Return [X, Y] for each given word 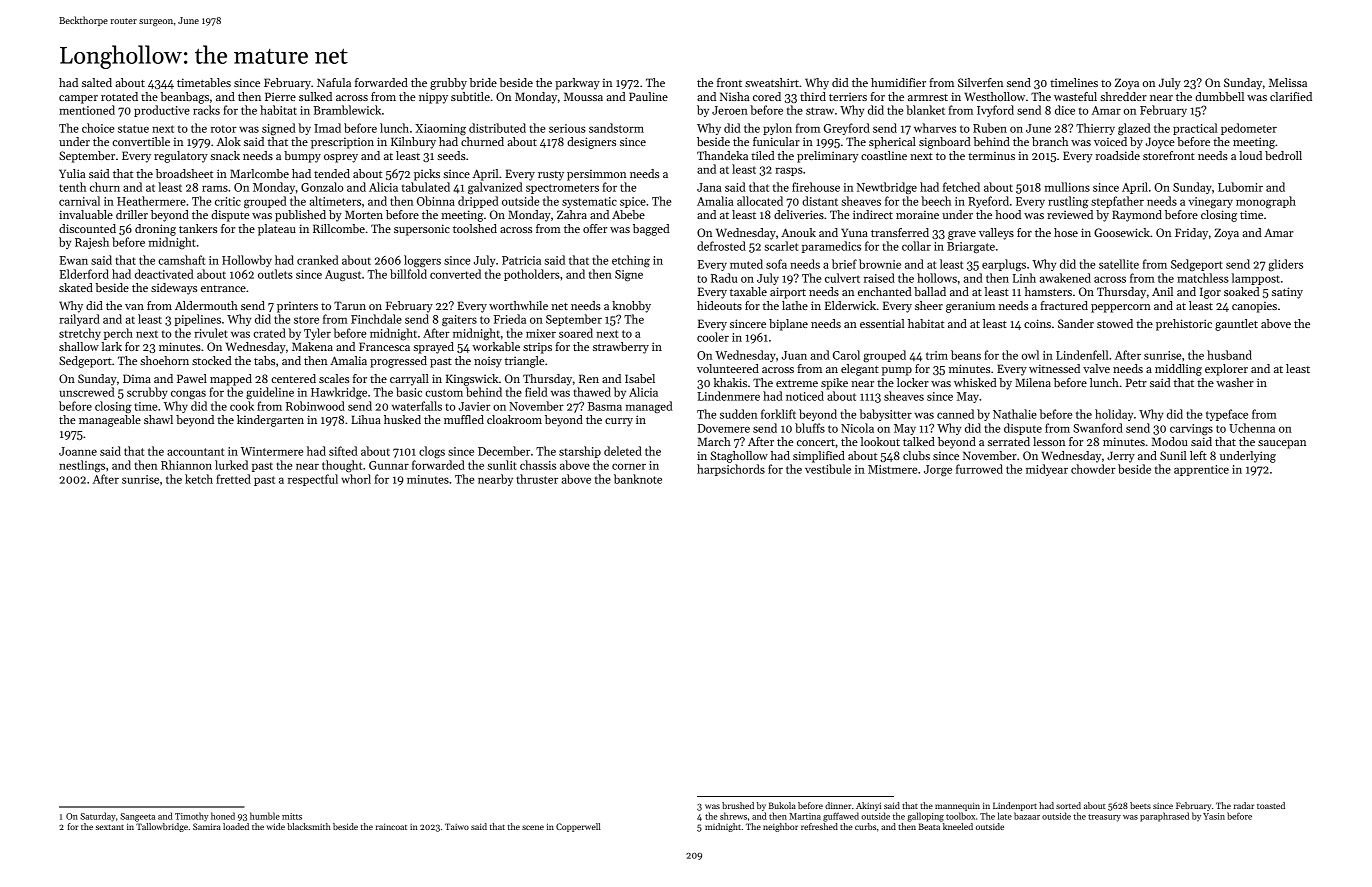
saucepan [1282, 444]
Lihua [366, 419]
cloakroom [514, 419]
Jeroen [730, 110]
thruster [537, 479]
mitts [292, 816]
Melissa [1288, 82]
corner [629, 466]
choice [98, 128]
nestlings [82, 466]
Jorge [938, 470]
